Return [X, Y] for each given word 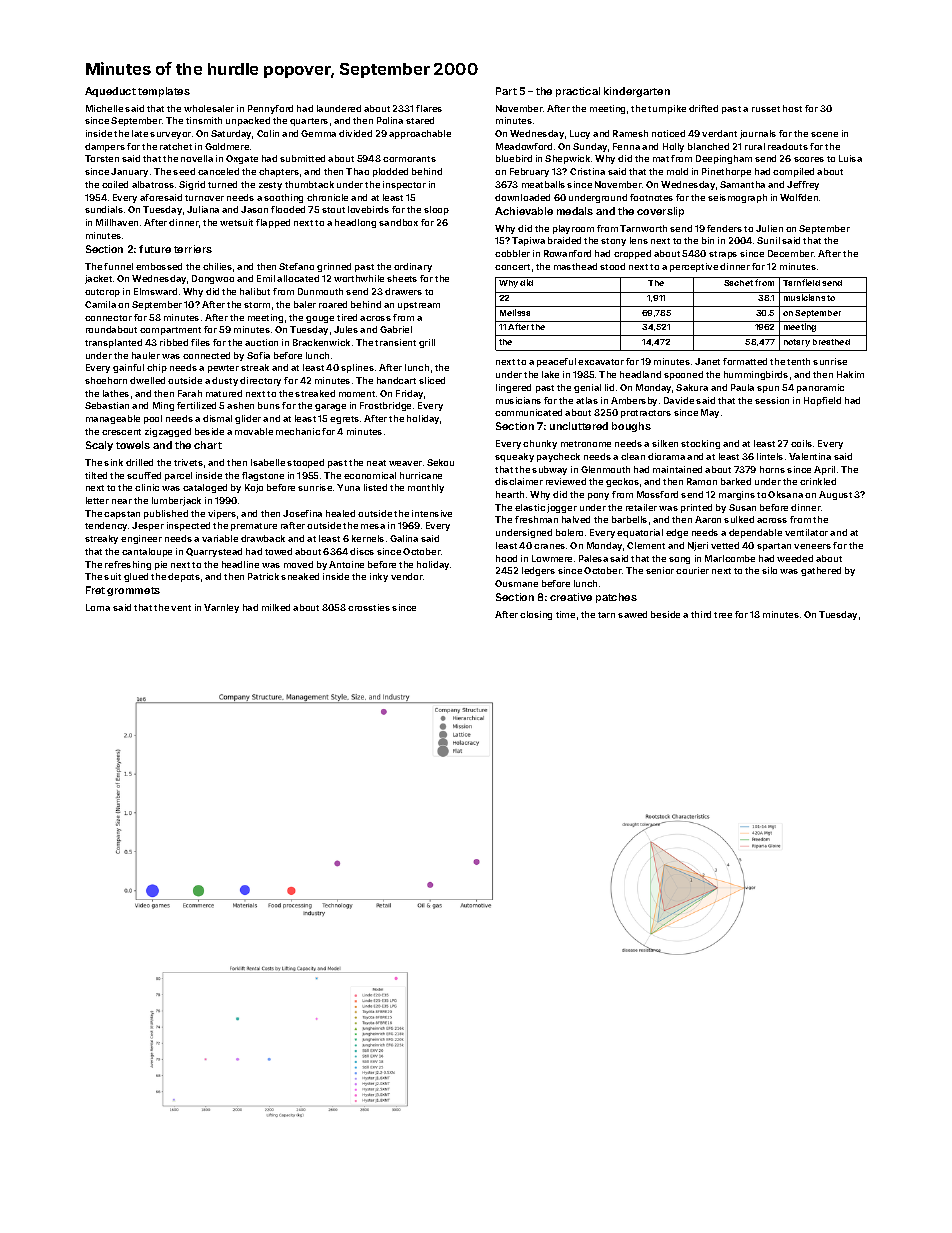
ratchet [176, 146]
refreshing [128, 565]
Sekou [440, 462]
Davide [679, 400]
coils [801, 443]
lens [639, 240]
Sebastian [107, 405]
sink [113, 462]
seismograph [737, 198]
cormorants [409, 159]
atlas [587, 400]
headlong [355, 223]
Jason [254, 209]
